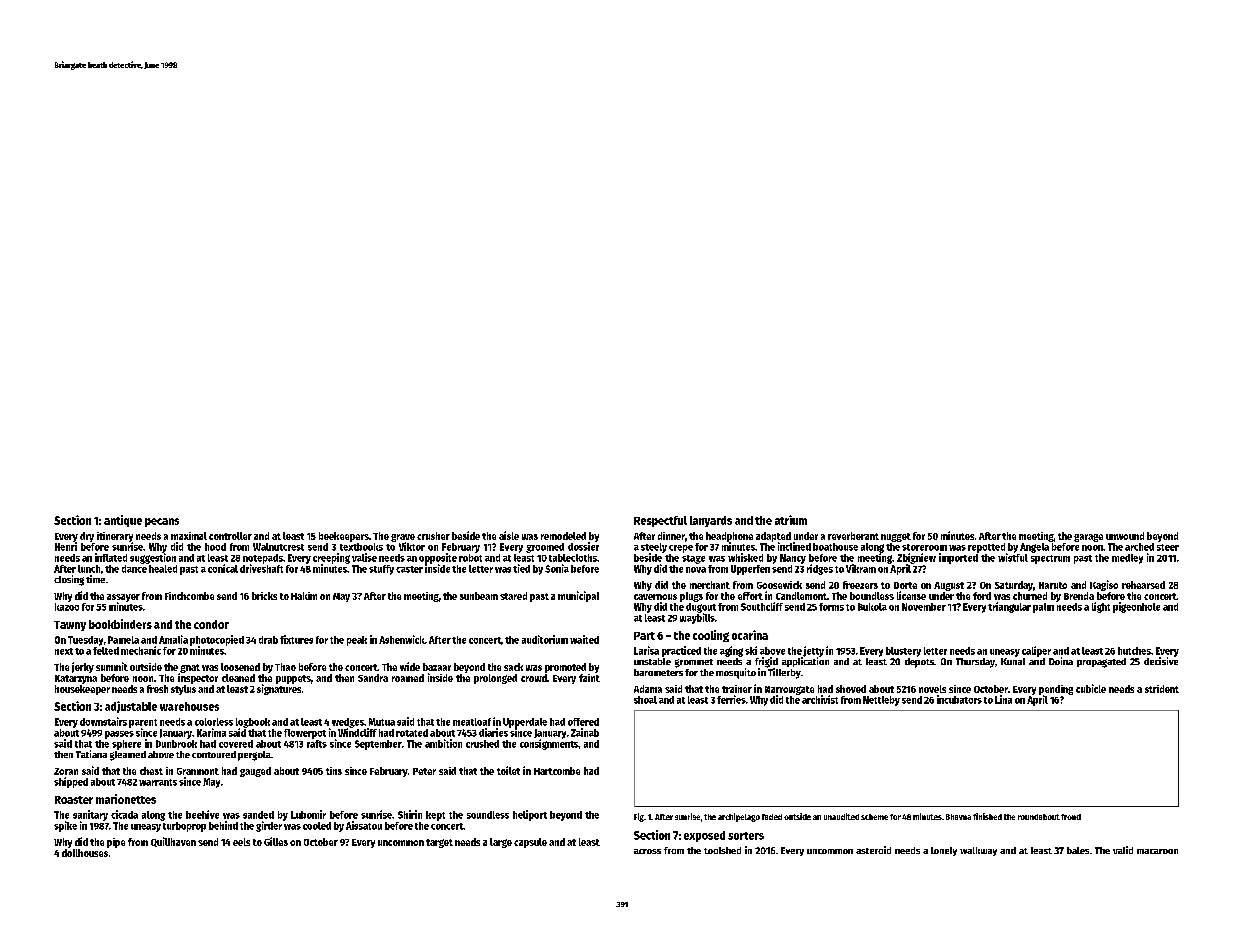 The image size is (1233, 952). Describe the element at coordinates (639, 817) in the screenshot. I see `Fig` at that location.
